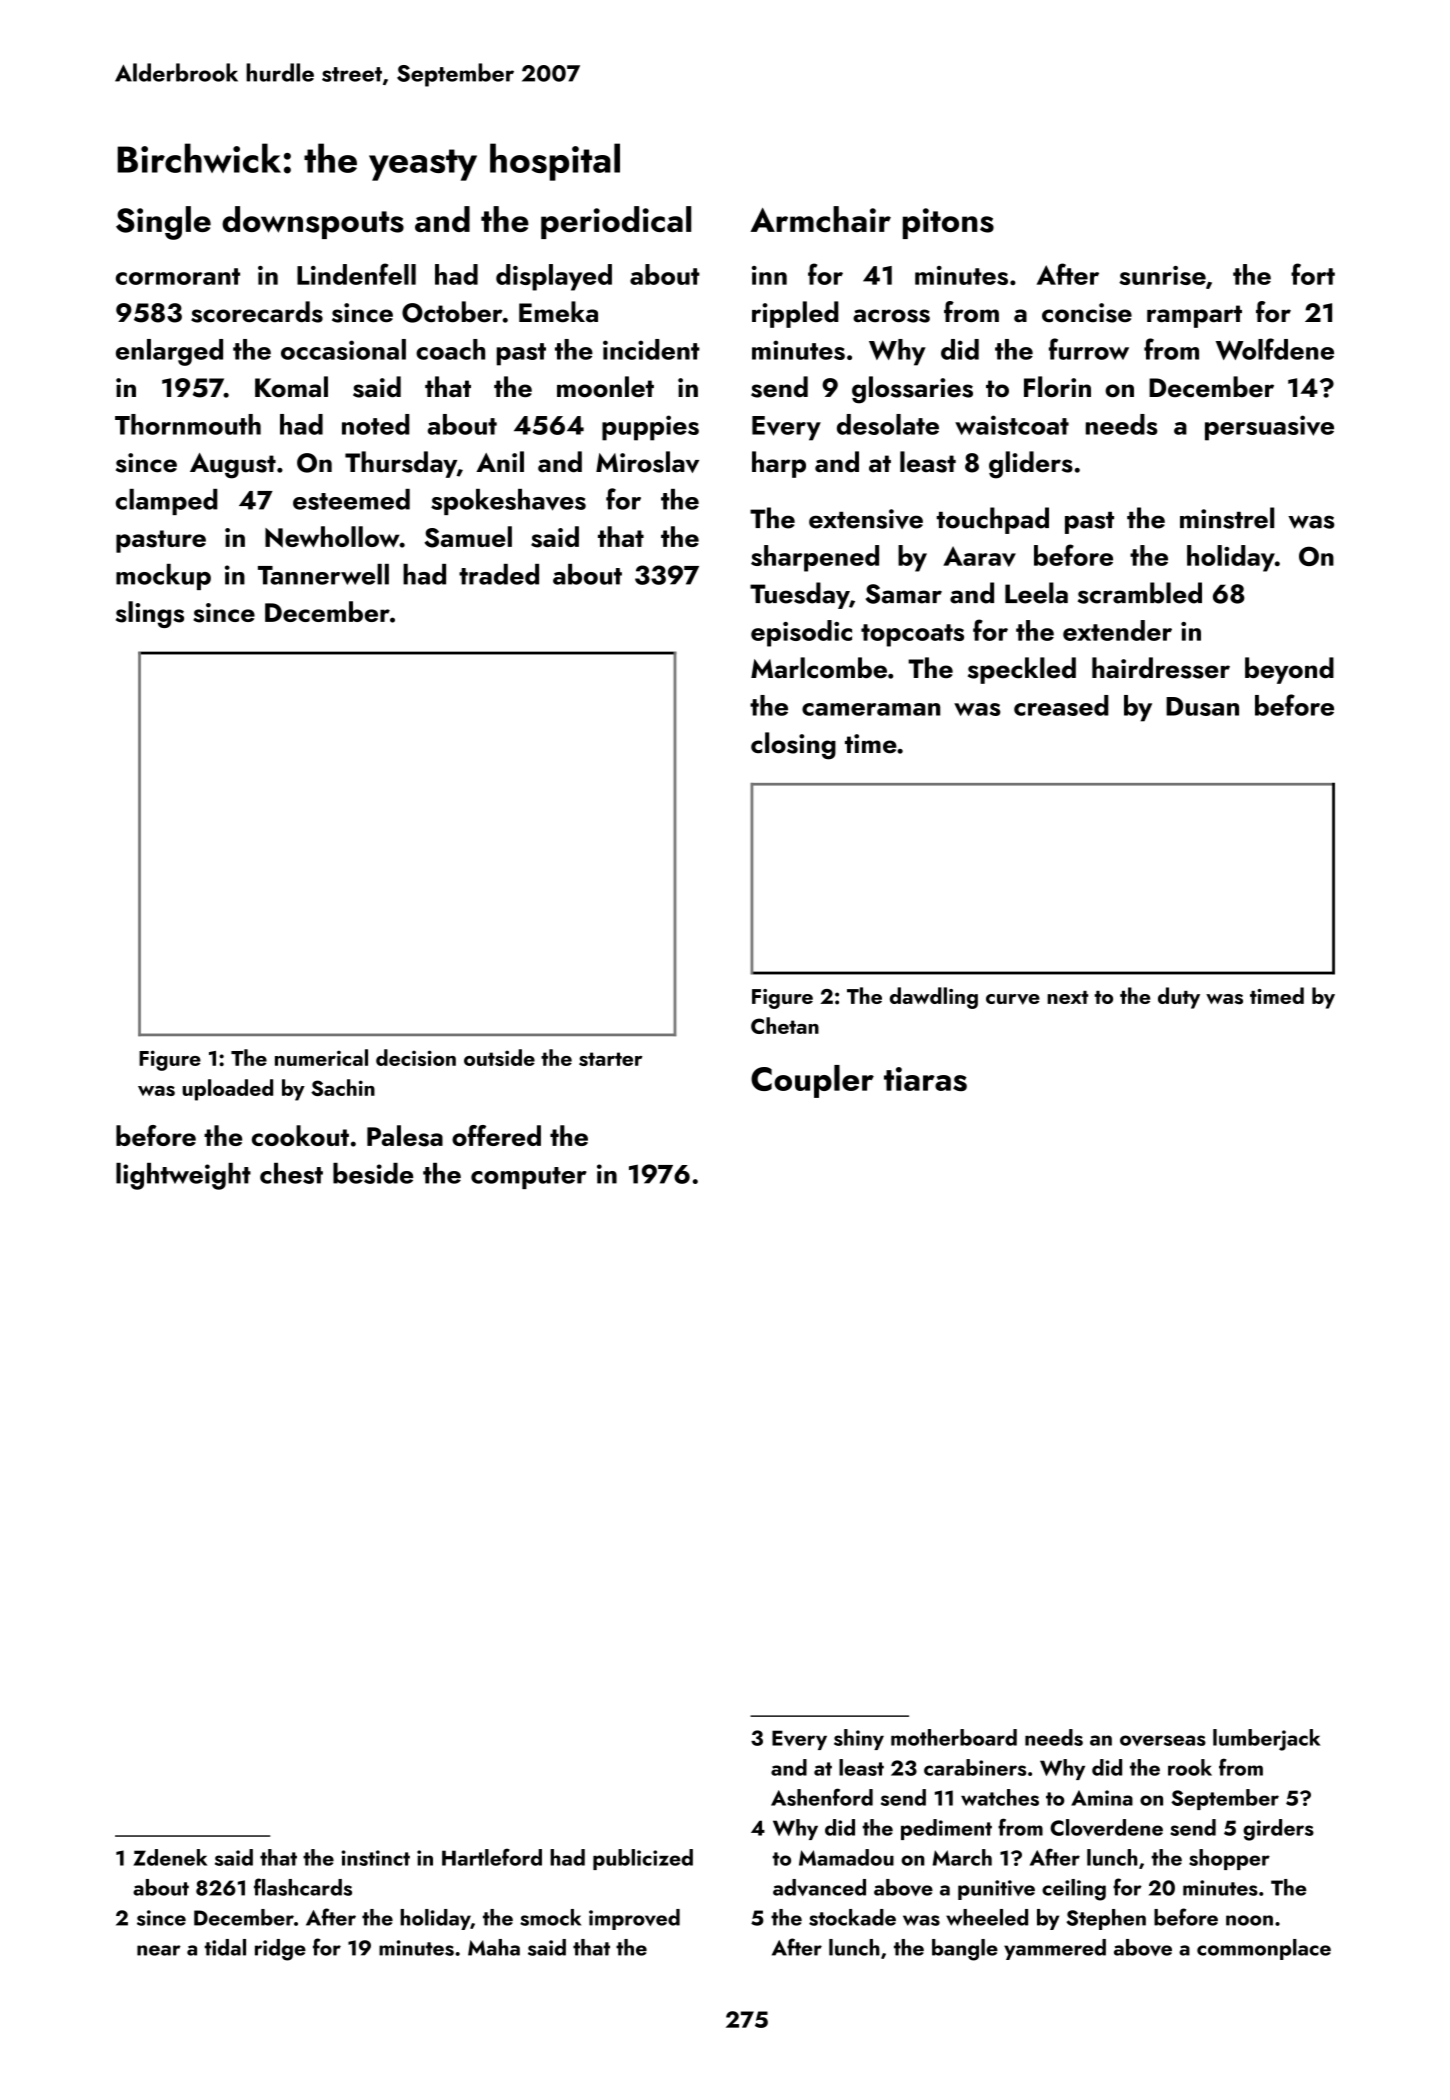  What do you see at coordinates (793, 746) in the screenshot?
I see `closing` at bounding box center [793, 746].
